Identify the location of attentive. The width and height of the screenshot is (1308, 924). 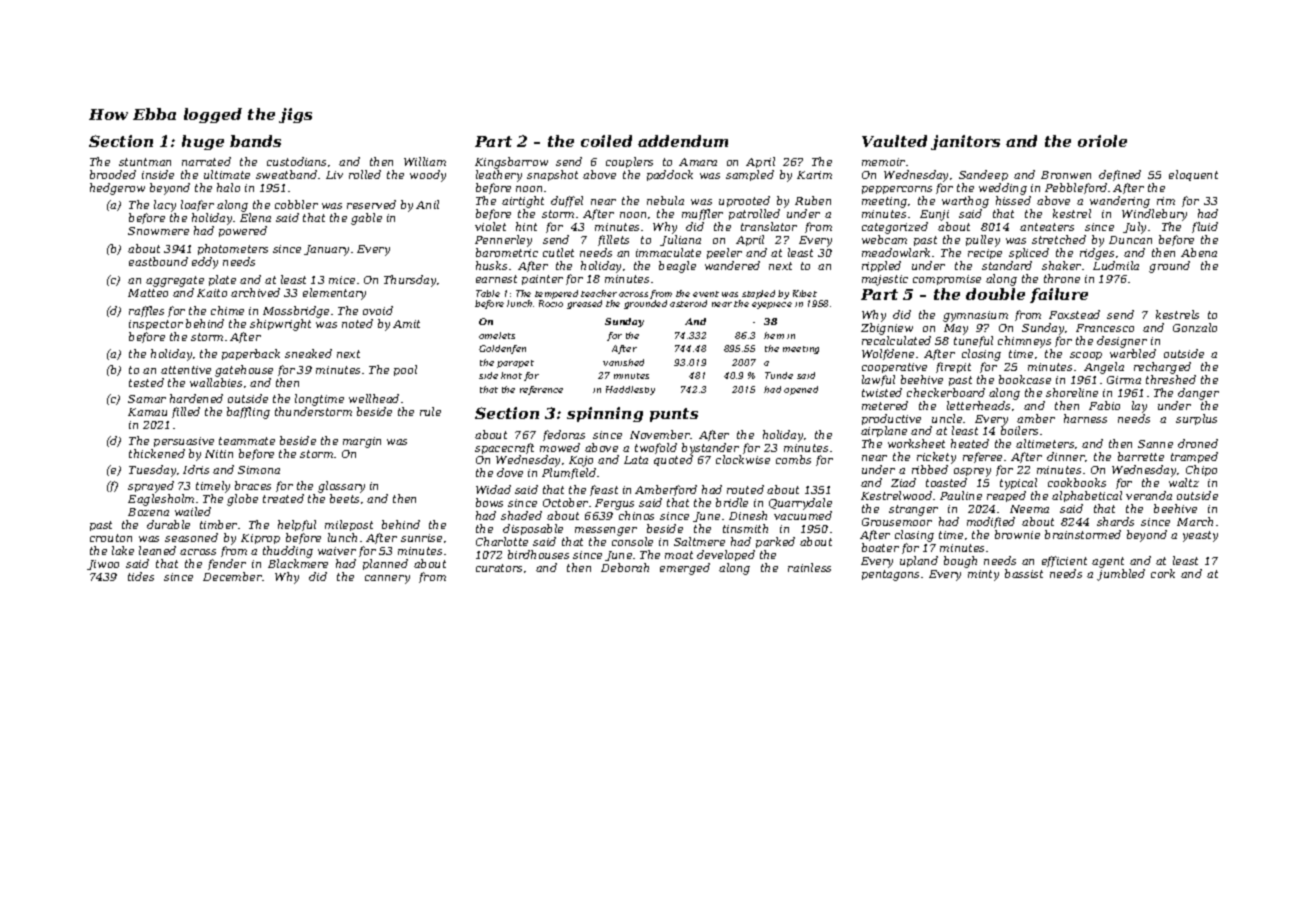
(186, 370).
